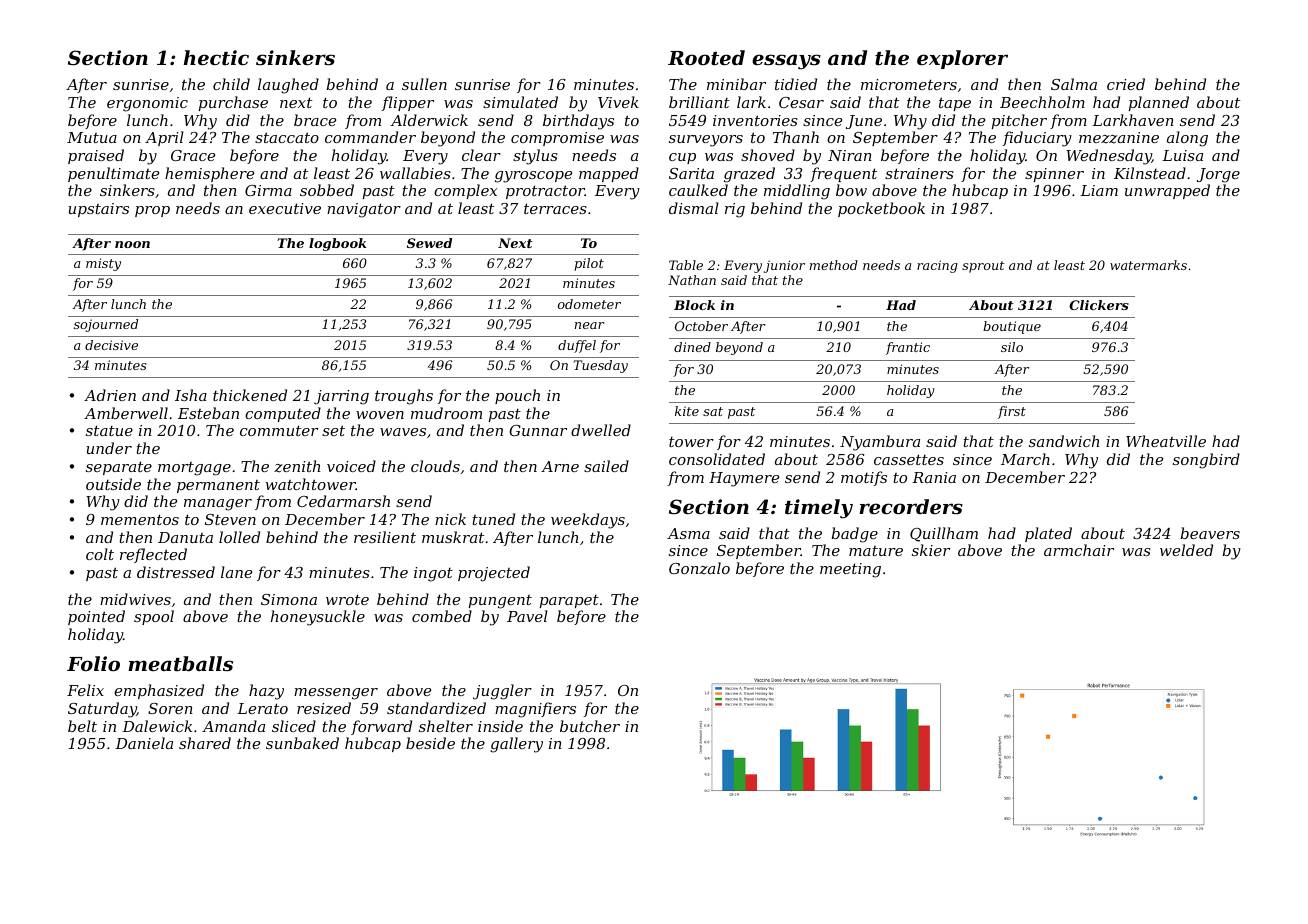 This image has height=924, width=1308. I want to click on ergonomic, so click(147, 104).
